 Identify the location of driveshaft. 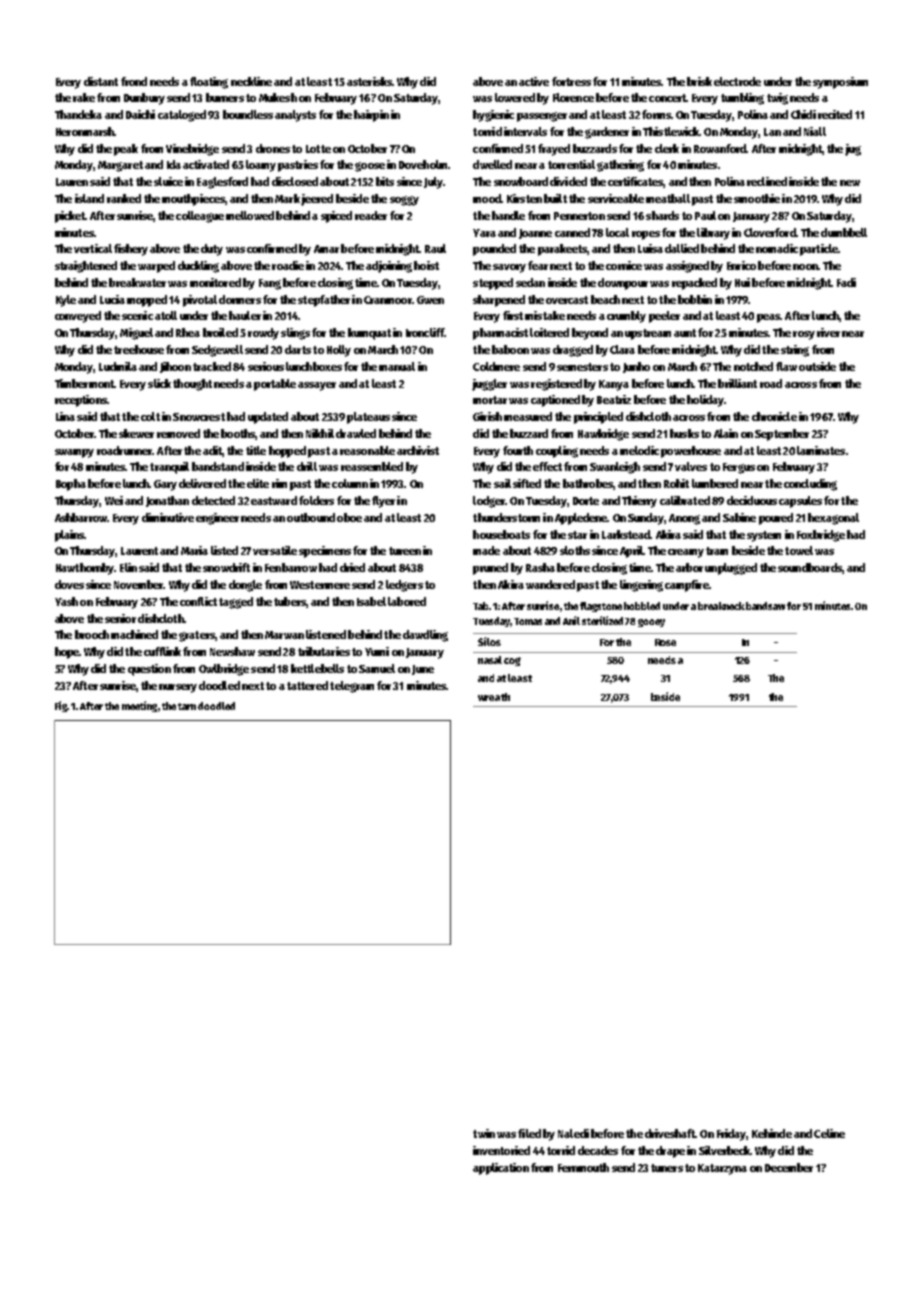
(670, 1133).
